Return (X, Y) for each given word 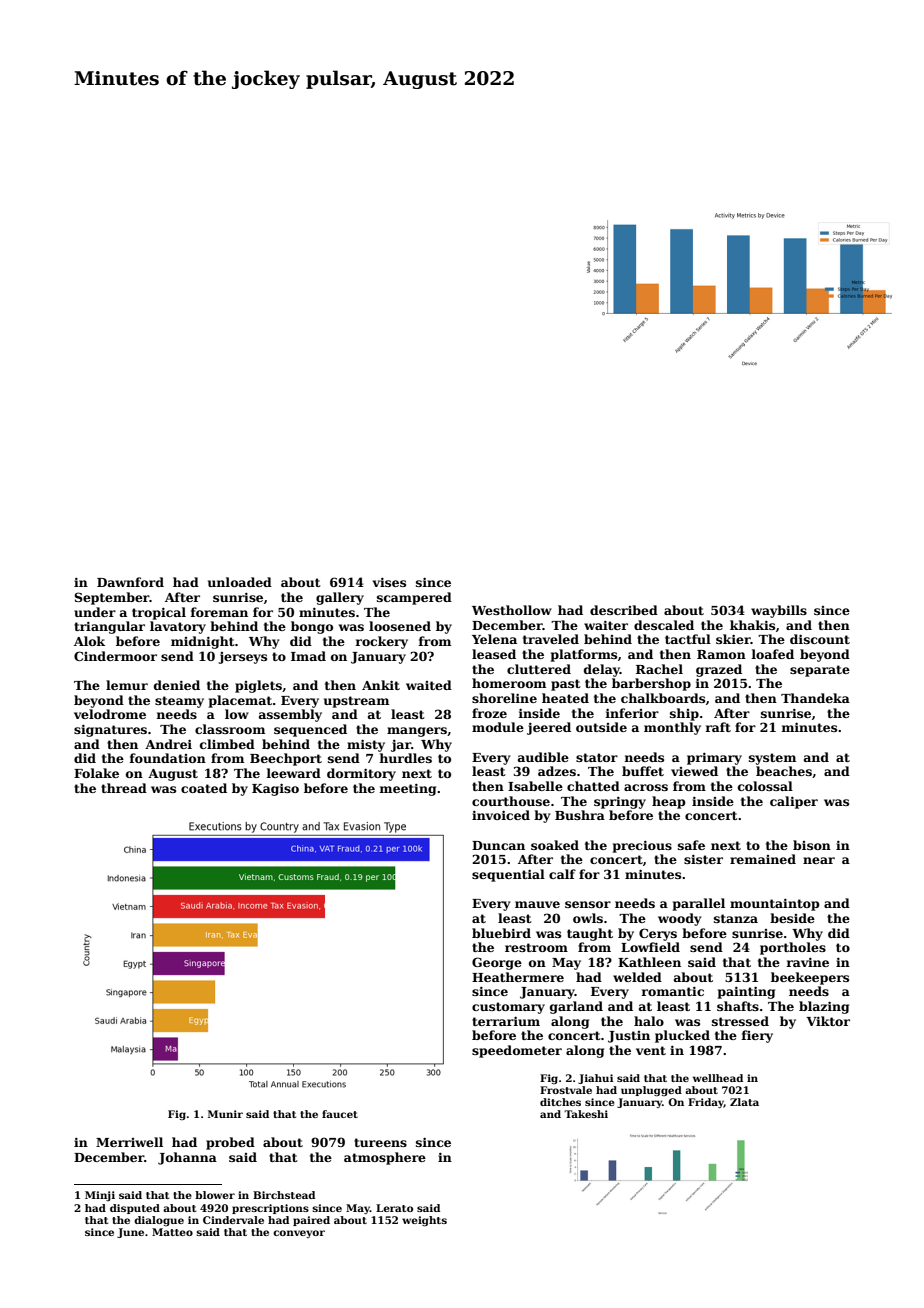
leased (494, 654)
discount (820, 639)
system (772, 759)
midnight (203, 642)
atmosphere (385, 1158)
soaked (555, 845)
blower (215, 1195)
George (497, 963)
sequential (508, 875)
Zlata (744, 1102)
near (819, 860)
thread (124, 788)
